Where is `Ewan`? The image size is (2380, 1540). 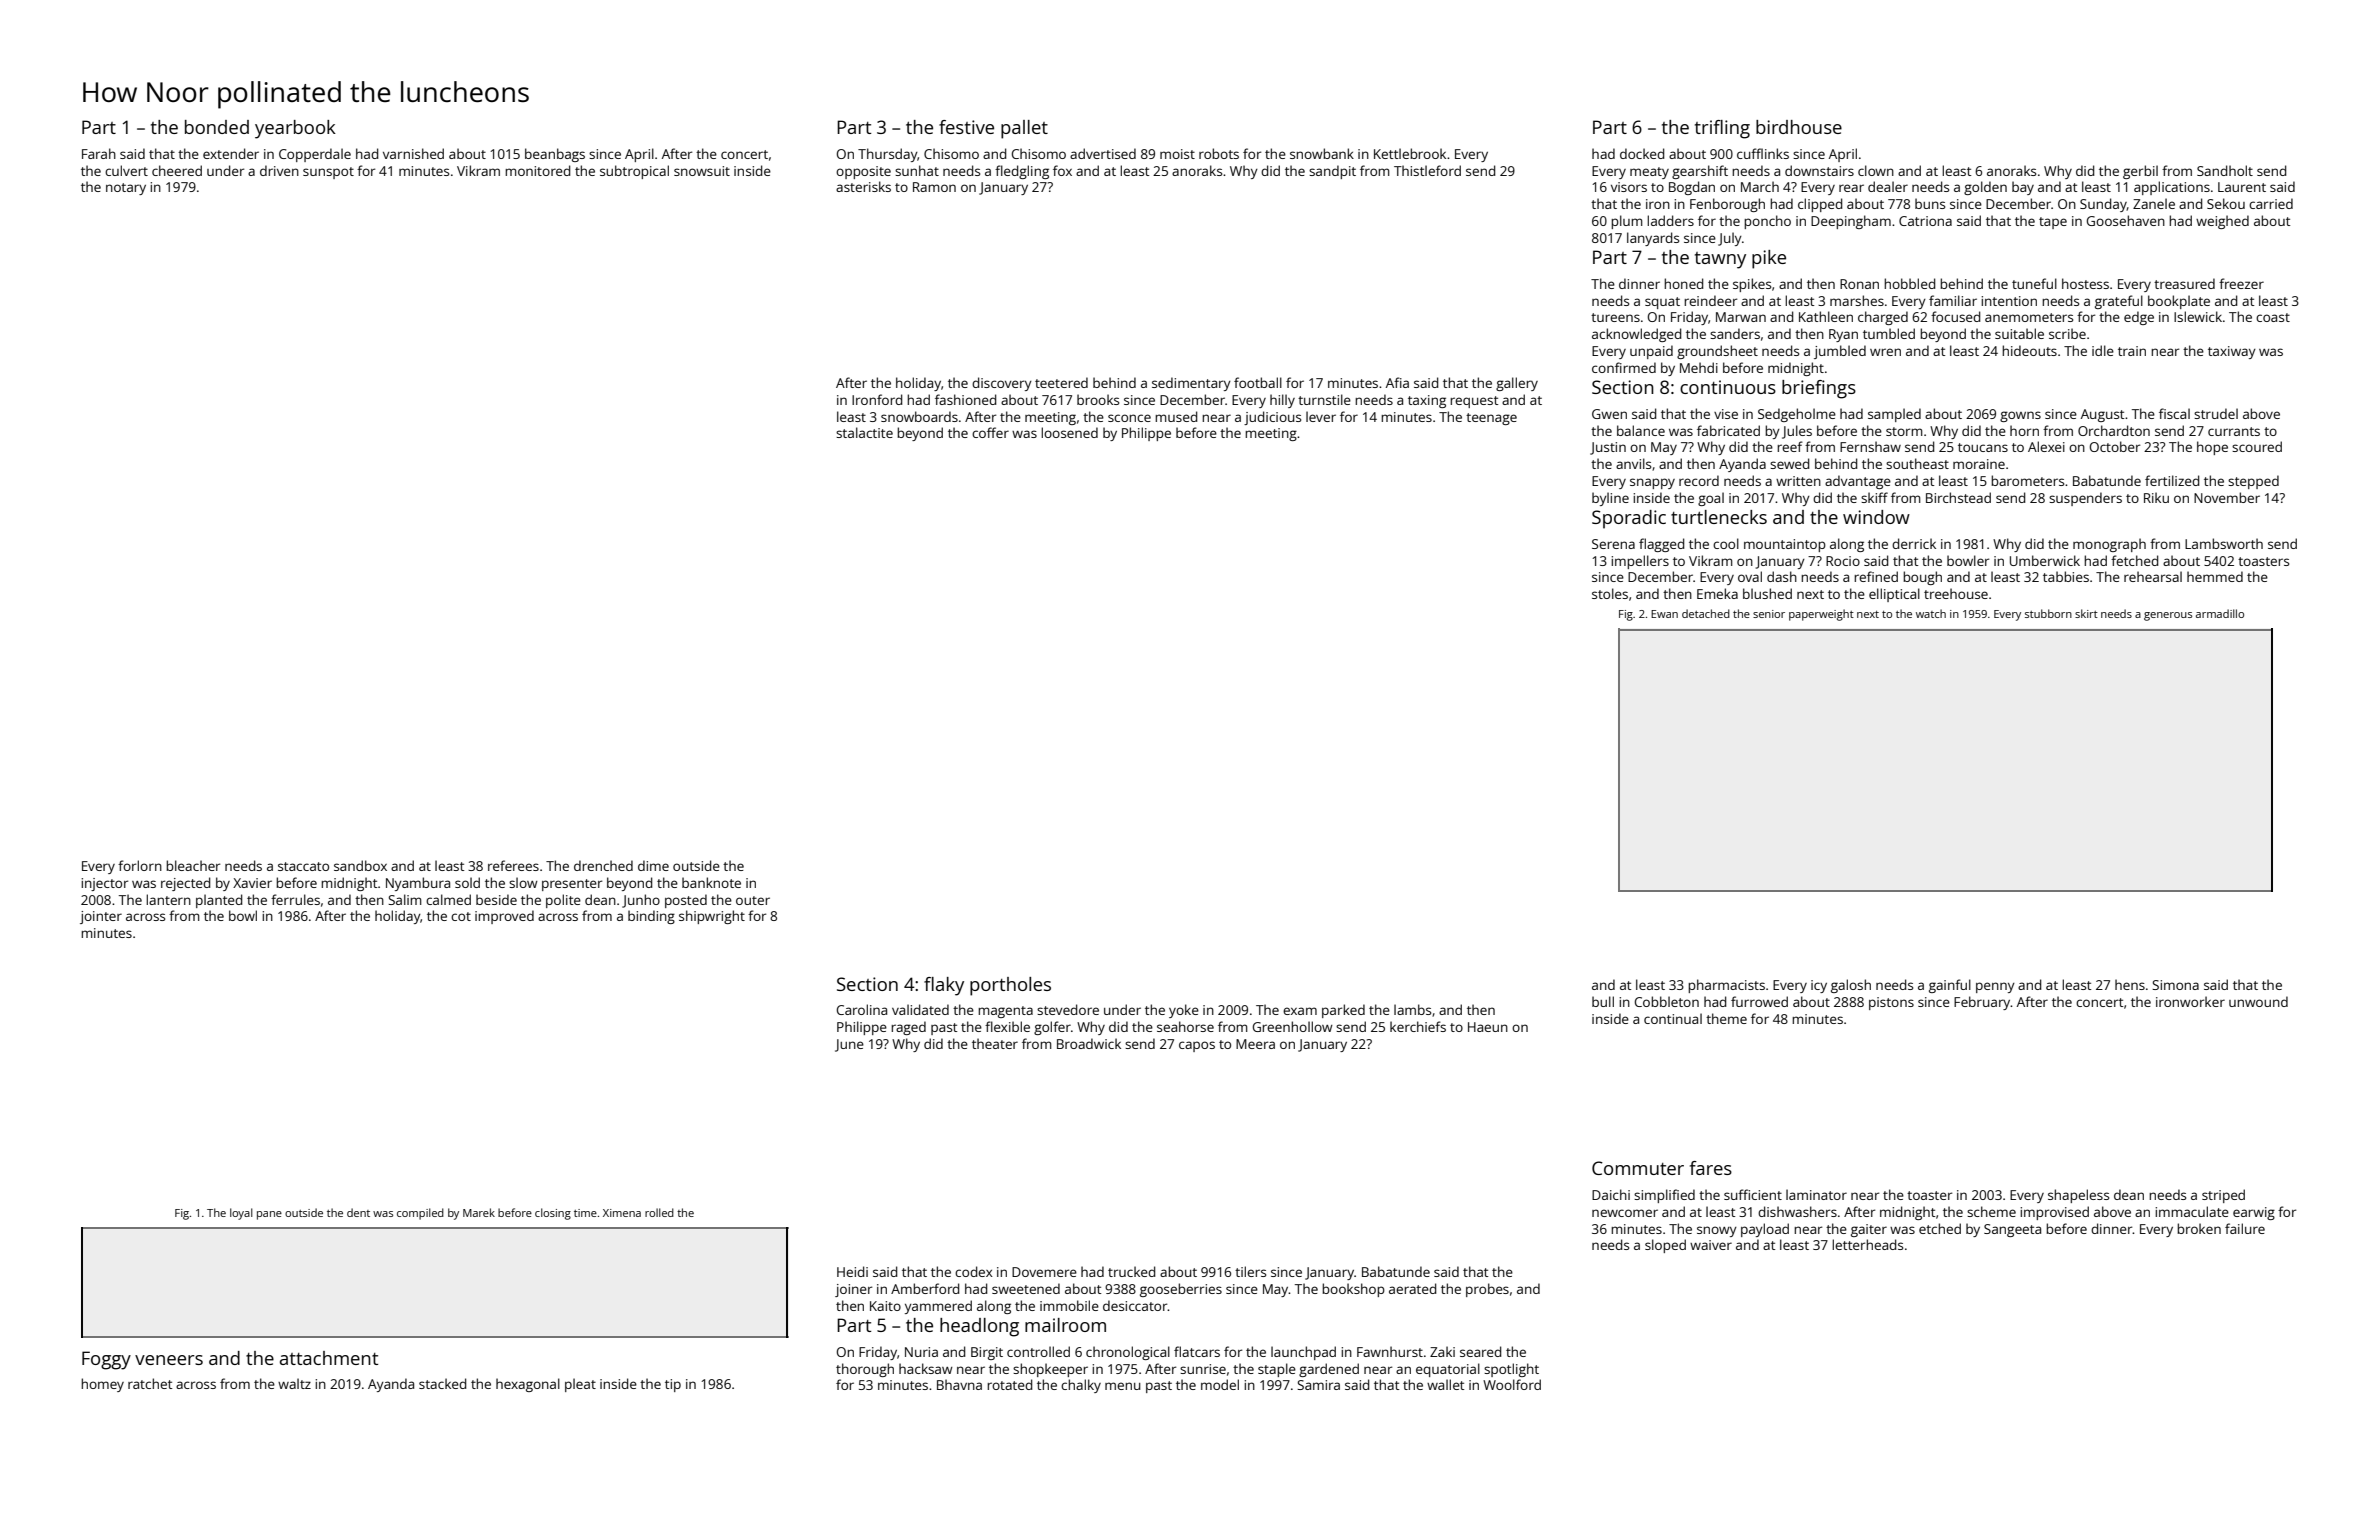 Ewan is located at coordinates (1664, 614).
